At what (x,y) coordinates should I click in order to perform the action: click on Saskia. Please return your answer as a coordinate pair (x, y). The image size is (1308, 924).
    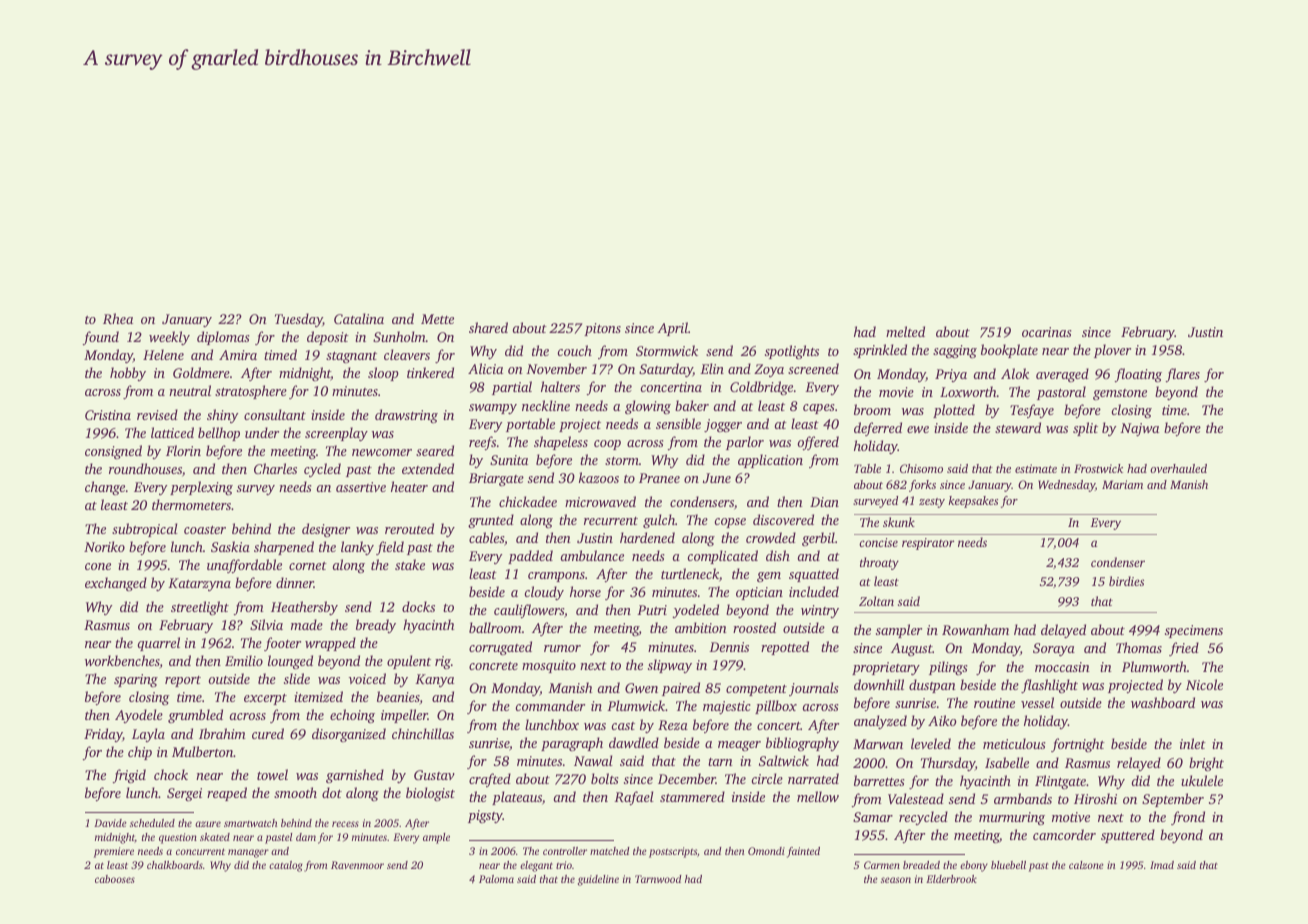
    Looking at the image, I should click on (230, 546).
